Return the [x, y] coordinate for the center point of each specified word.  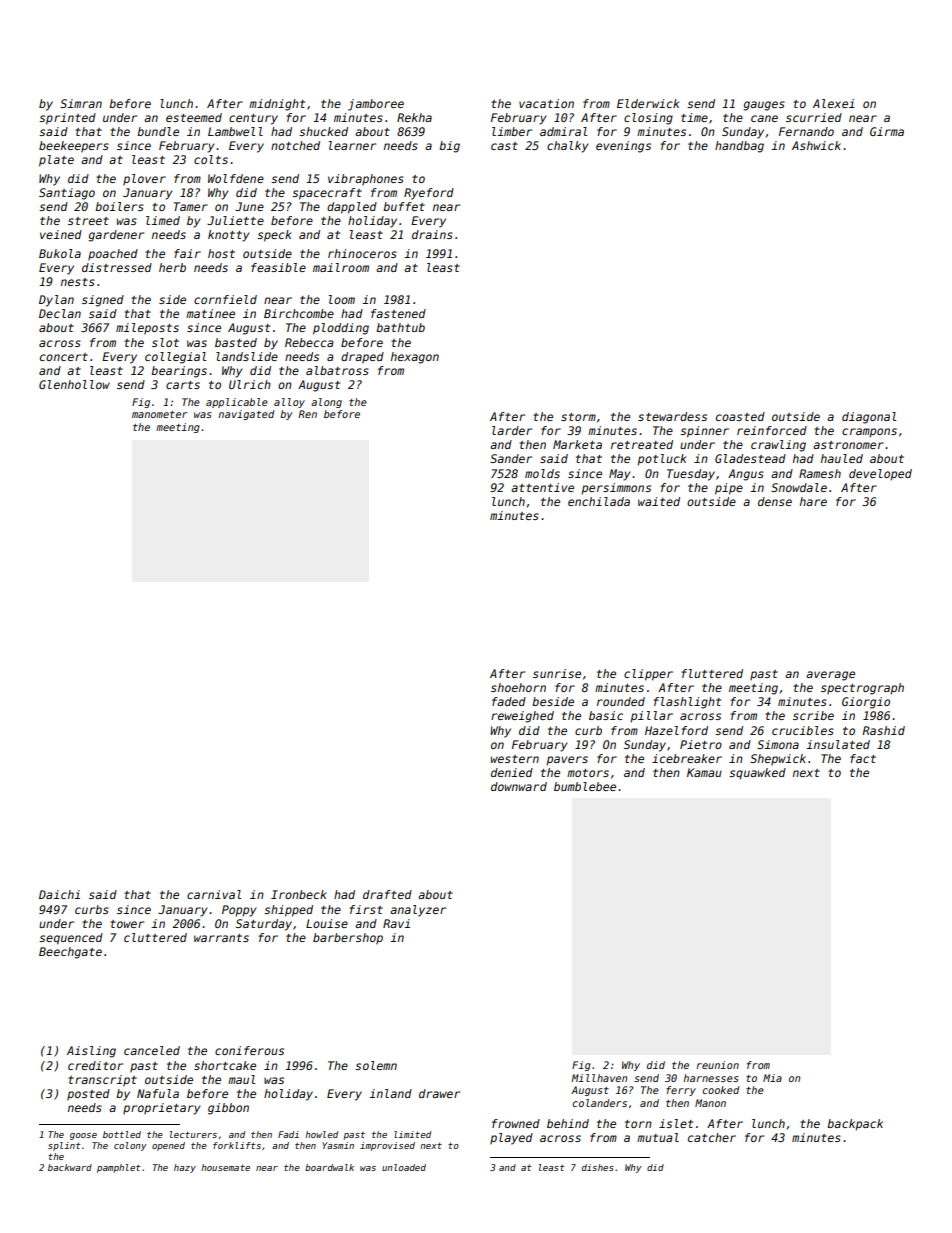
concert [64, 357]
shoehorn [518, 687]
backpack [855, 1125]
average [830, 676]
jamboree [376, 105]
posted [88, 1095]
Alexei [834, 103]
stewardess [672, 416]
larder [512, 430]
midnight [277, 105]
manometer [160, 414]
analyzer [418, 911]
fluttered [712, 673]
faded [509, 701]
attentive [542, 487]
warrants [221, 938]
